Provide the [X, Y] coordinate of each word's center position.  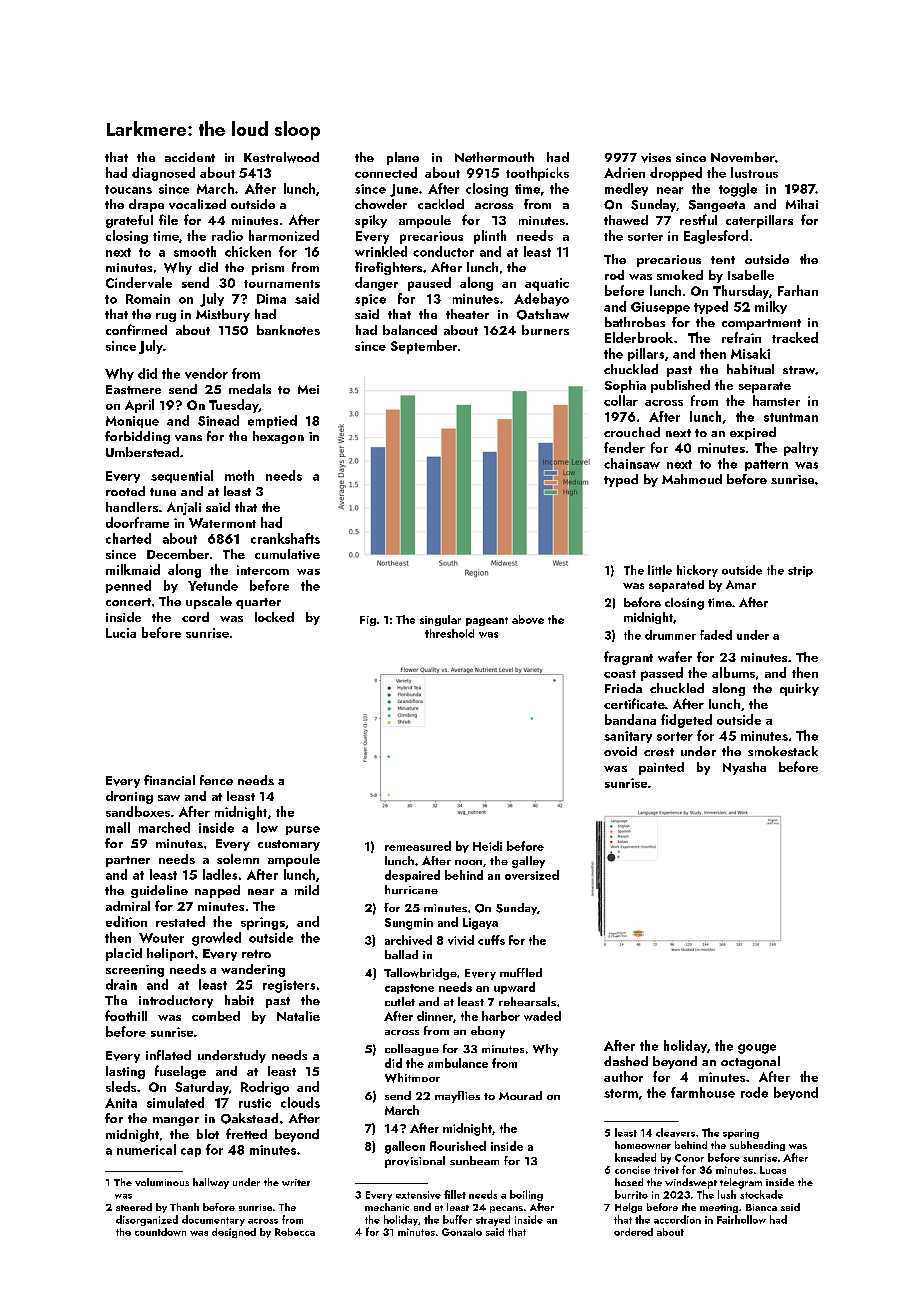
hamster [776, 400]
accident [190, 157]
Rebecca [295, 1232]
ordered [633, 1232]
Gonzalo [462, 1232]
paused [429, 284]
